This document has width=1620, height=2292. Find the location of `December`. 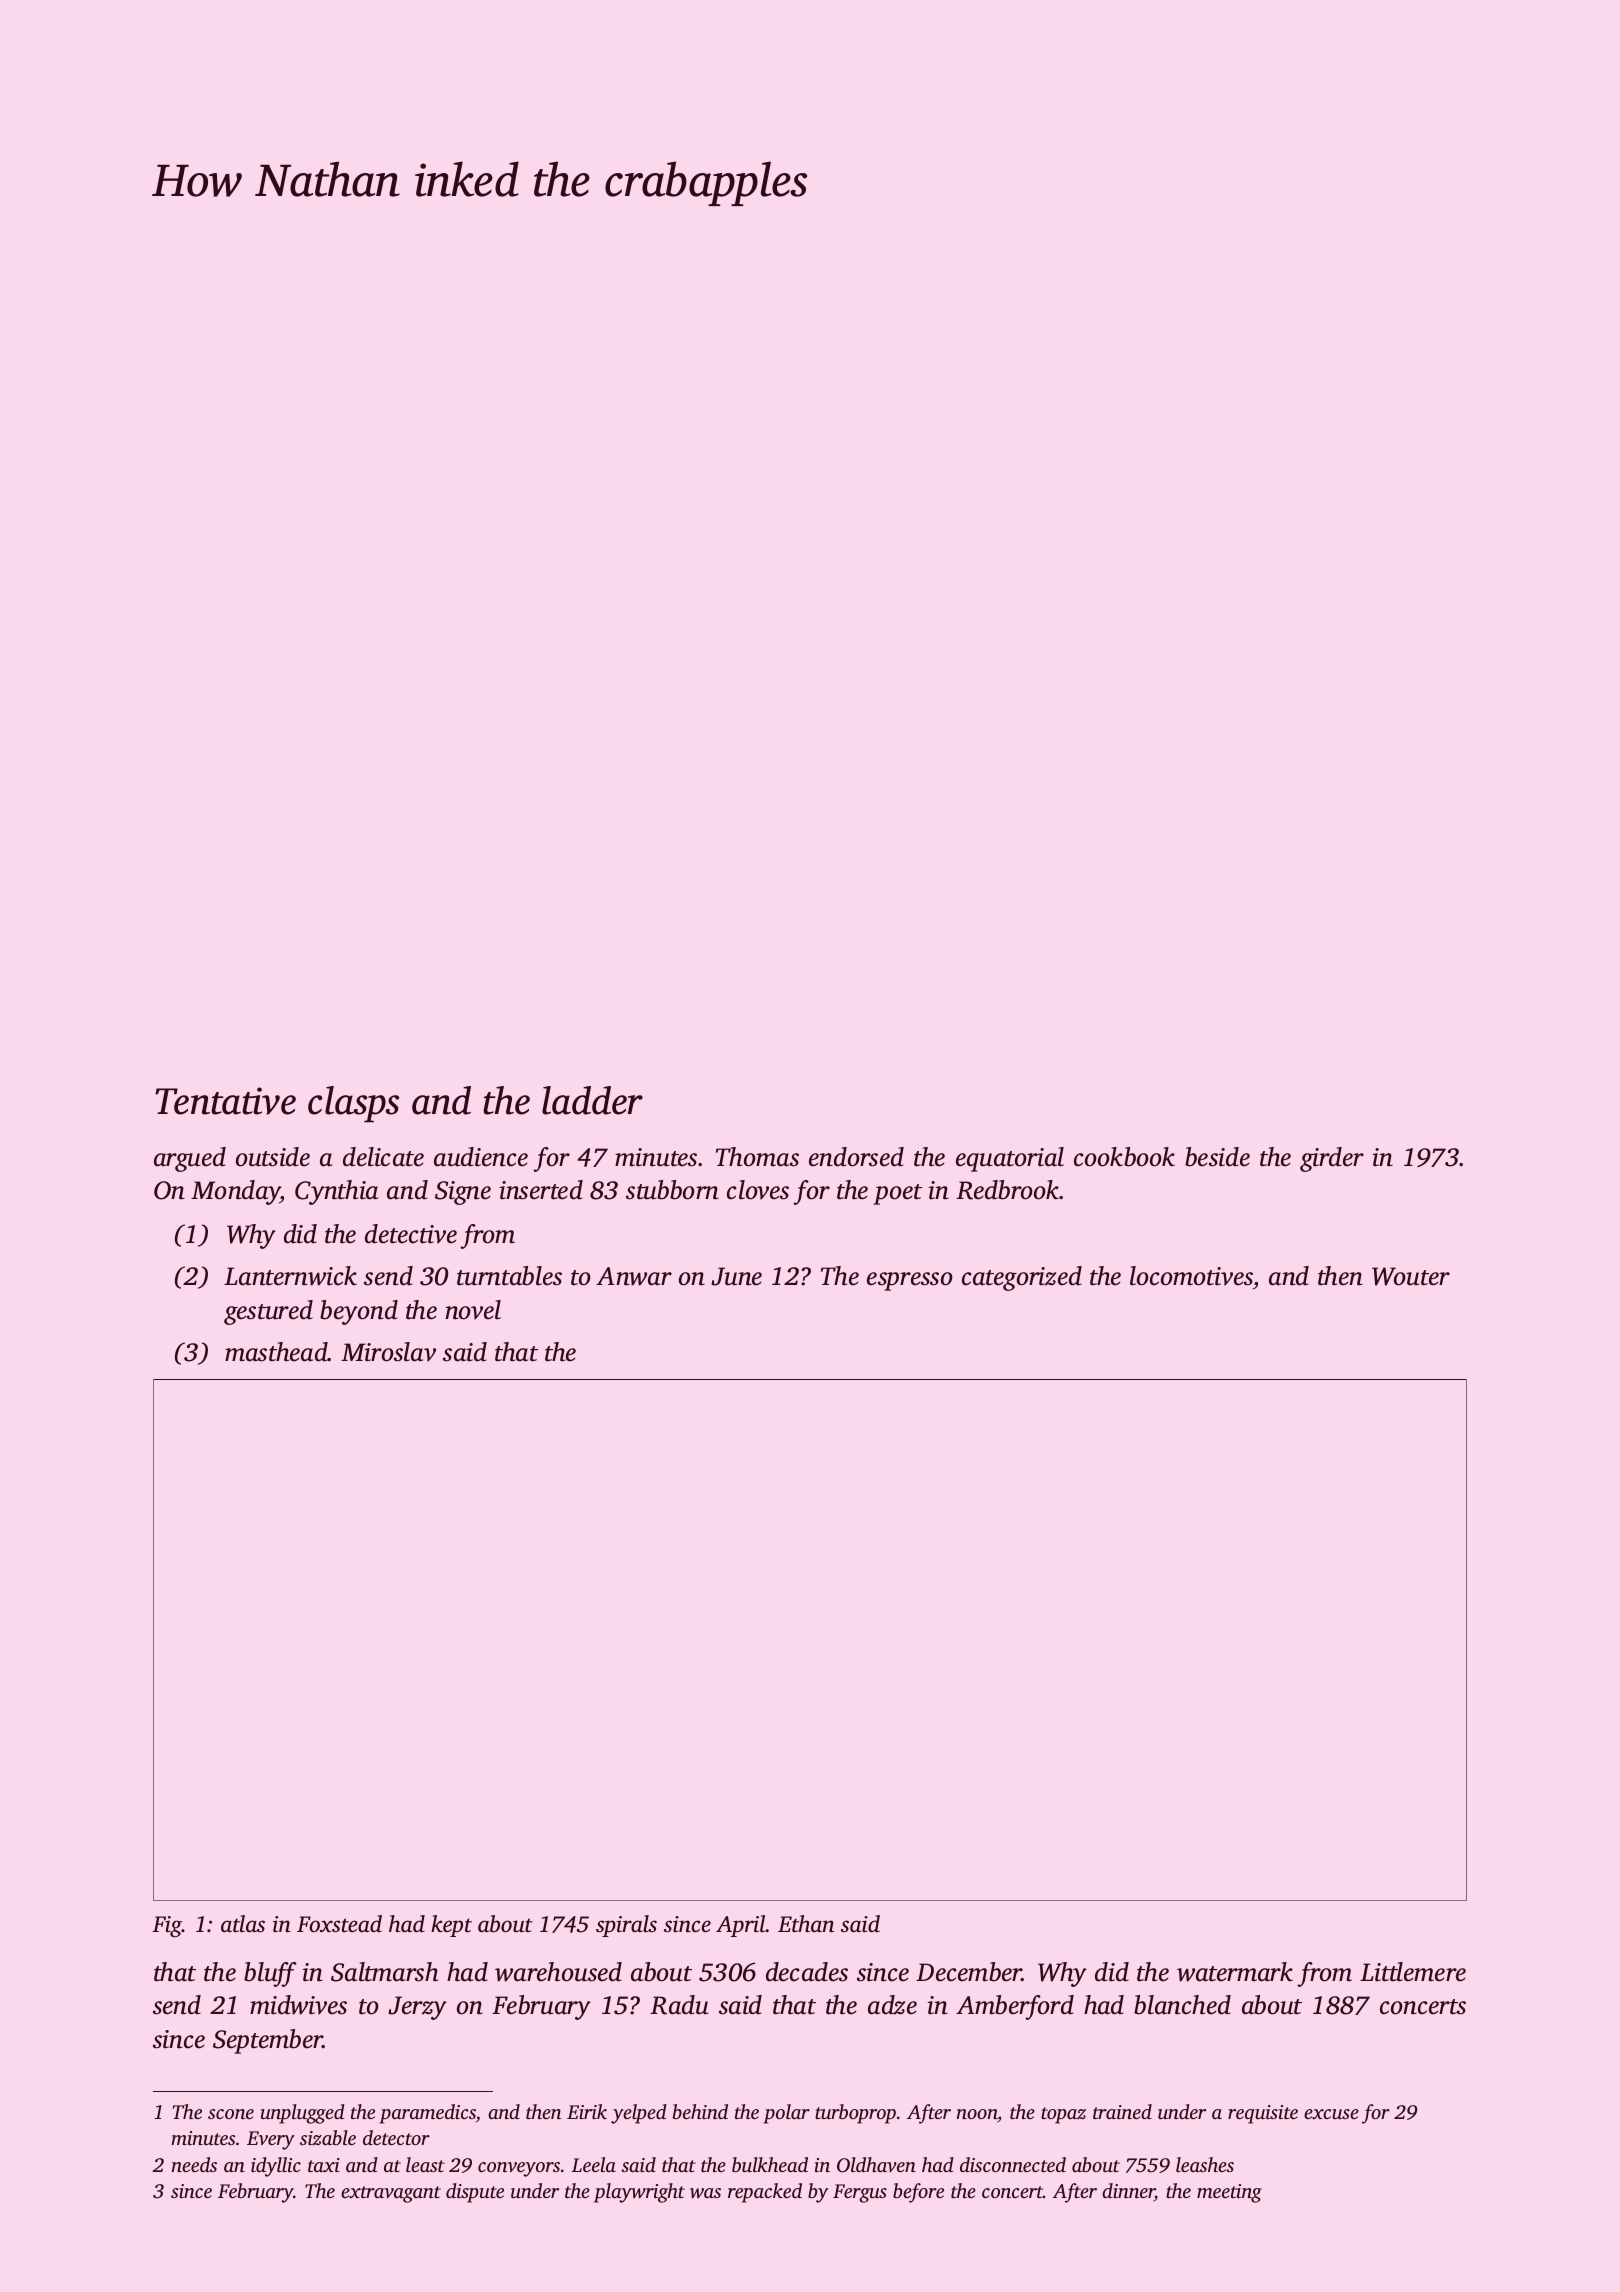

December is located at coordinates (969, 1972).
